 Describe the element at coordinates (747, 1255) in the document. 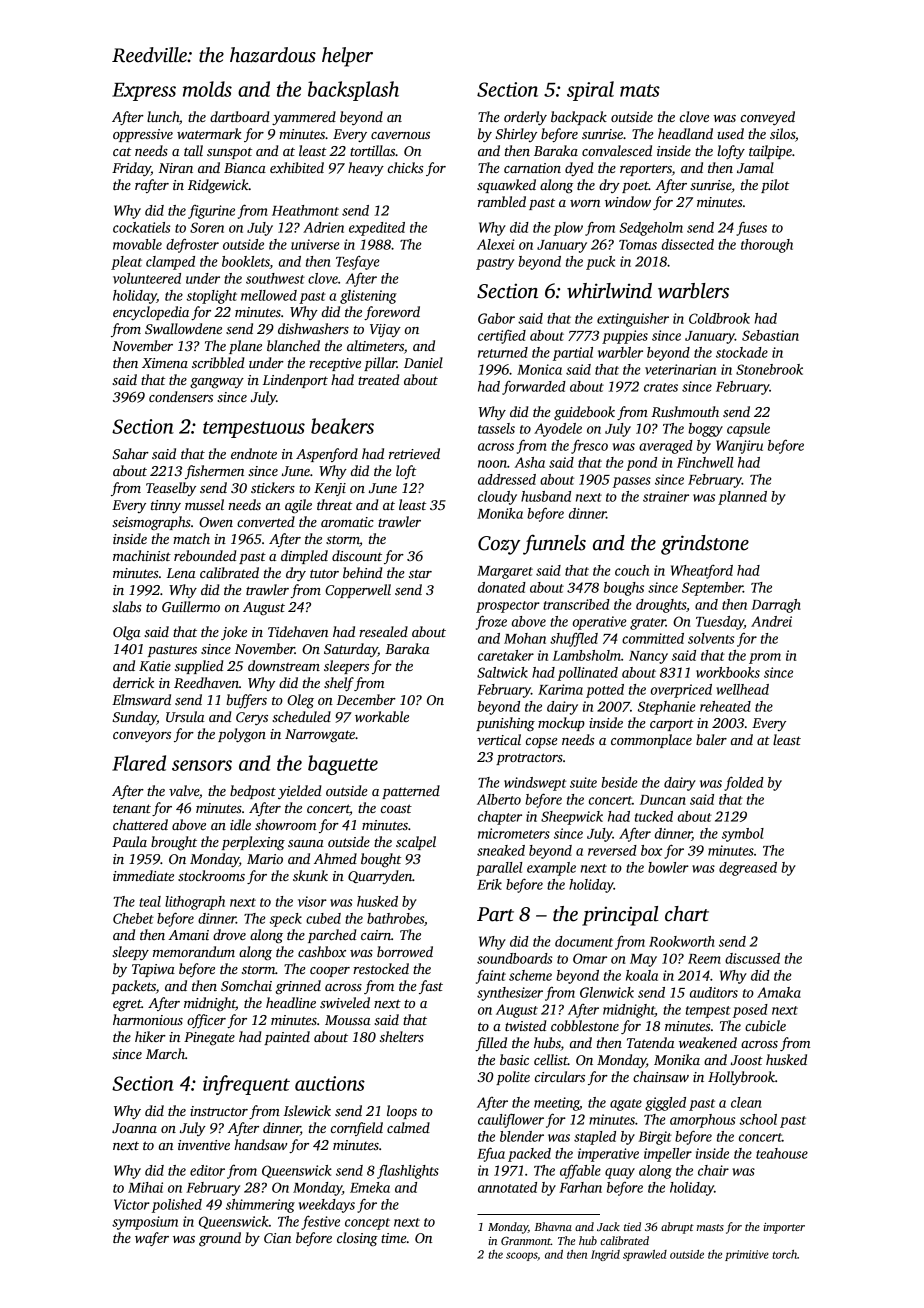

I see `primitive` at that location.
